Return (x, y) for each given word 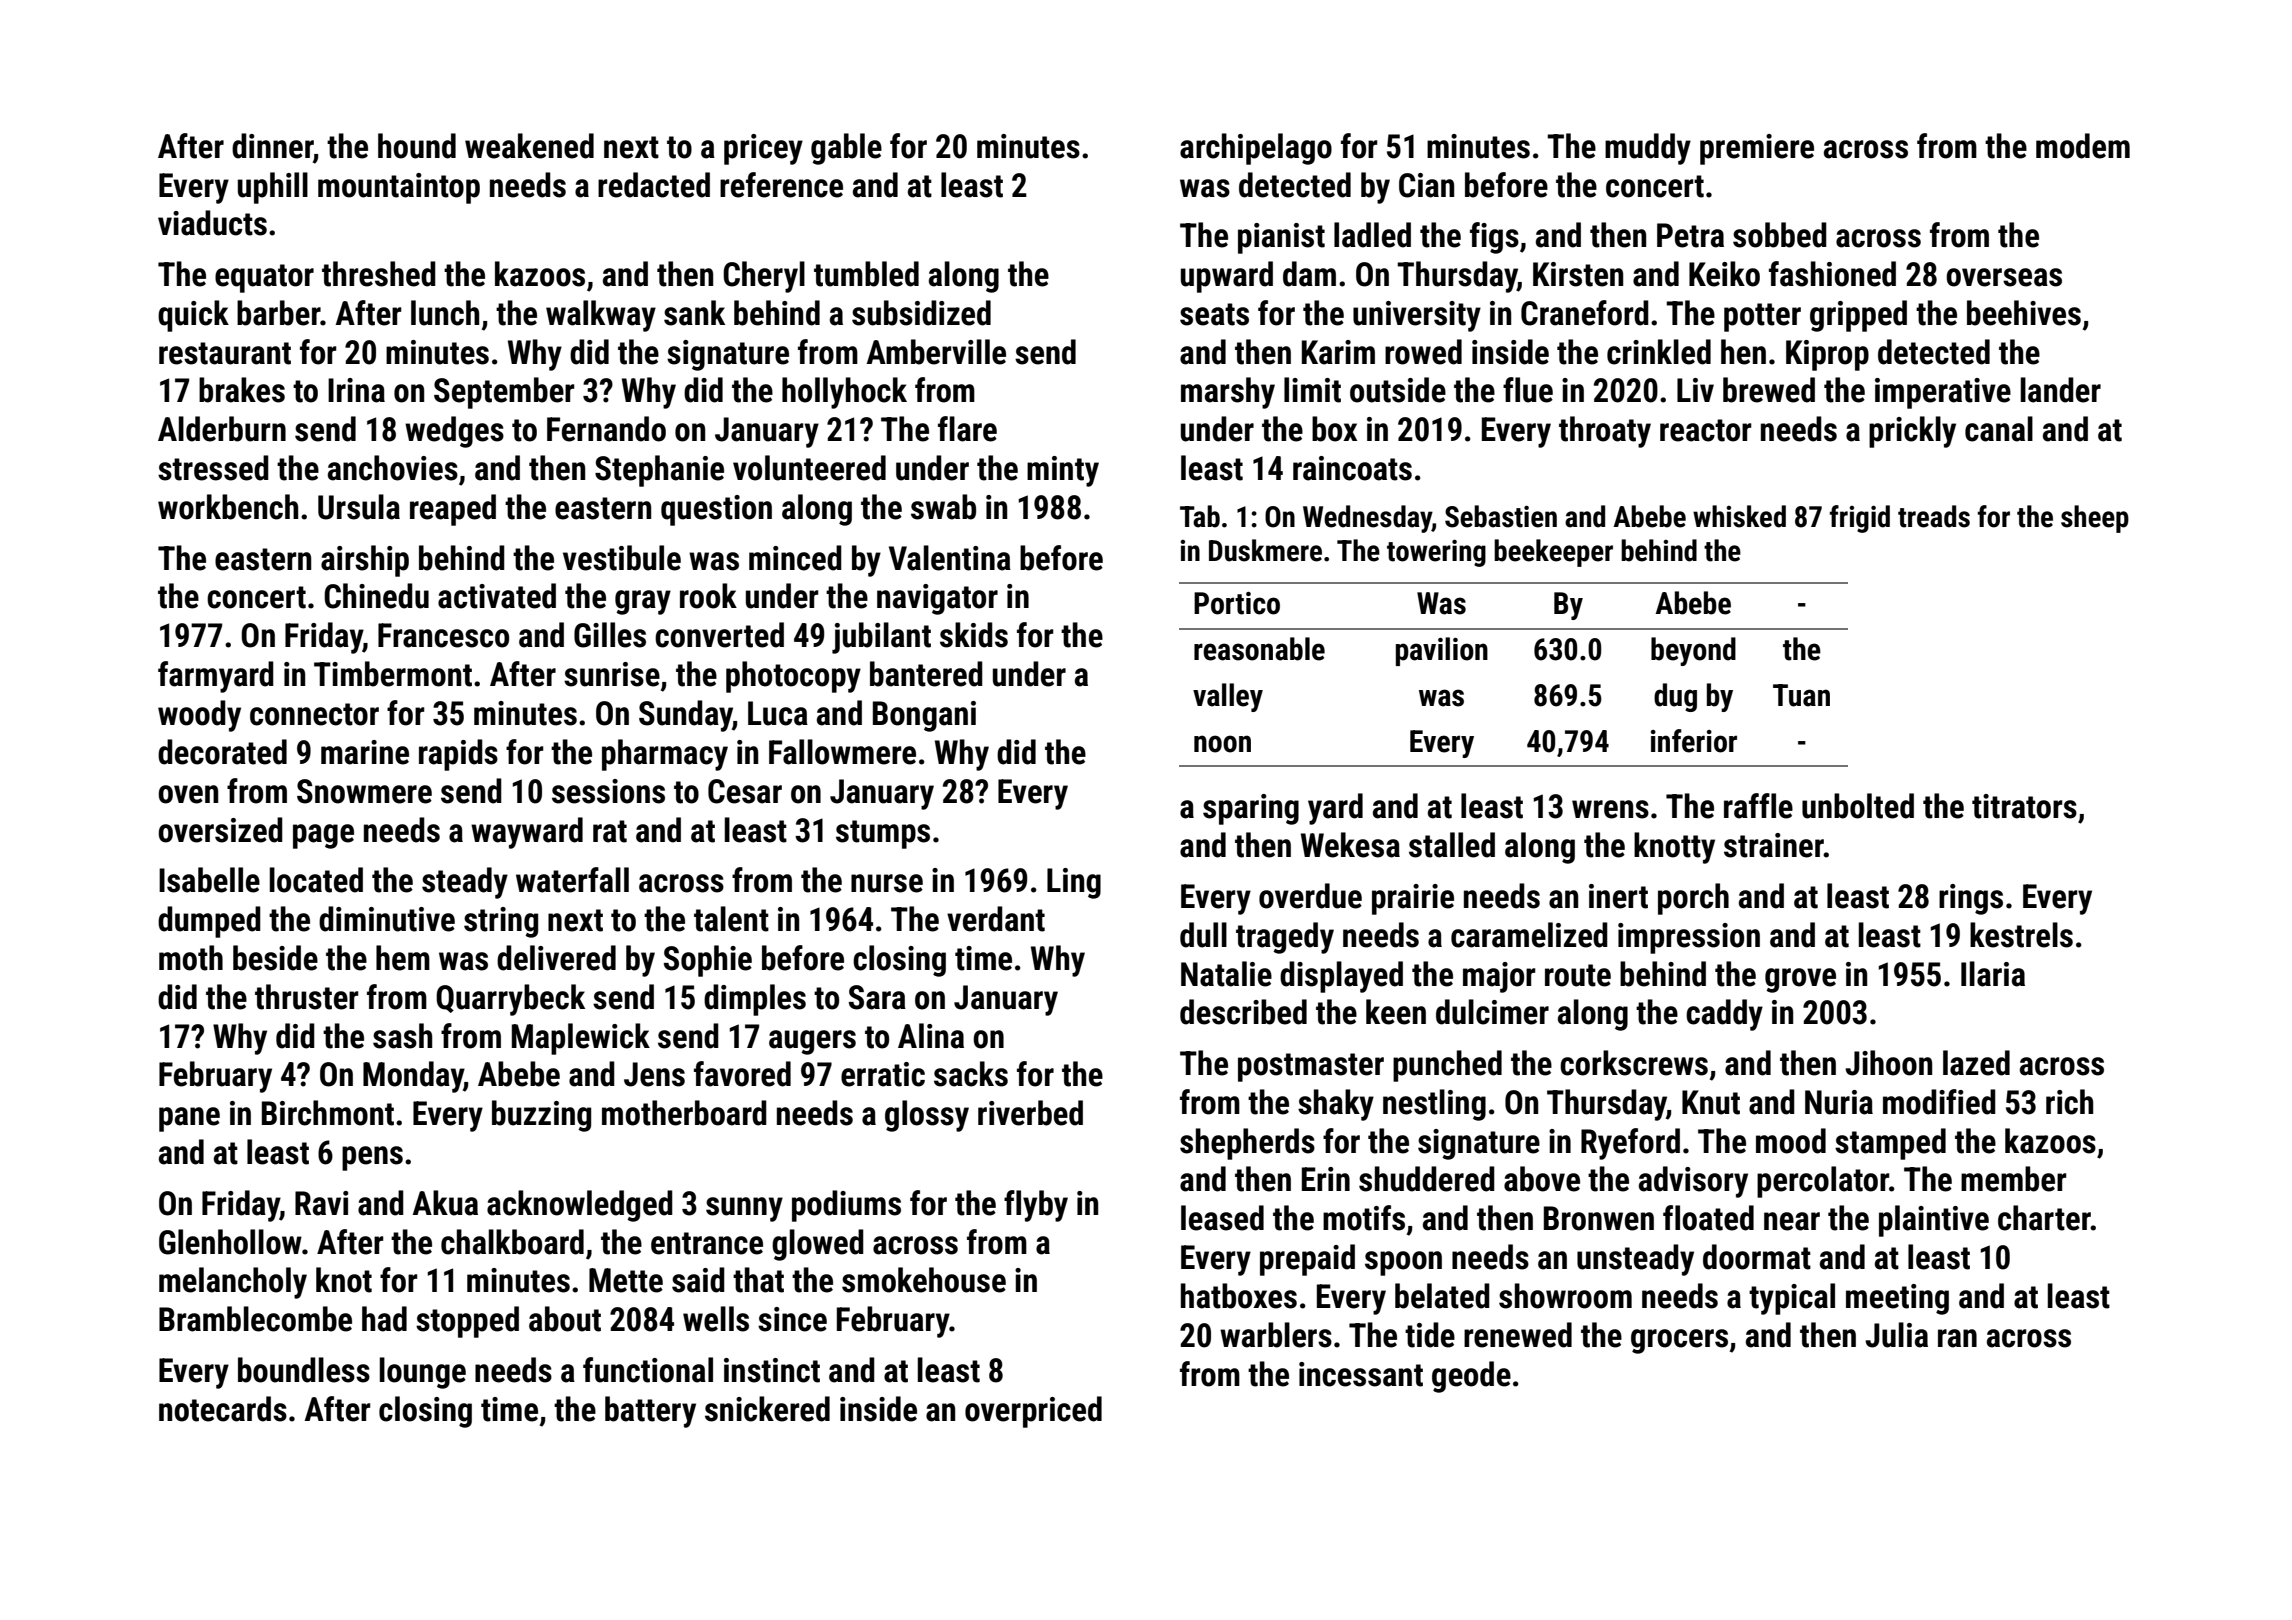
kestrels (2021, 935)
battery (650, 1412)
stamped (1890, 1144)
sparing (1251, 809)
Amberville (936, 352)
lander (2061, 390)
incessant (1361, 1374)
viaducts (212, 223)
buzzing (541, 1116)
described (1243, 1012)
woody (199, 716)
